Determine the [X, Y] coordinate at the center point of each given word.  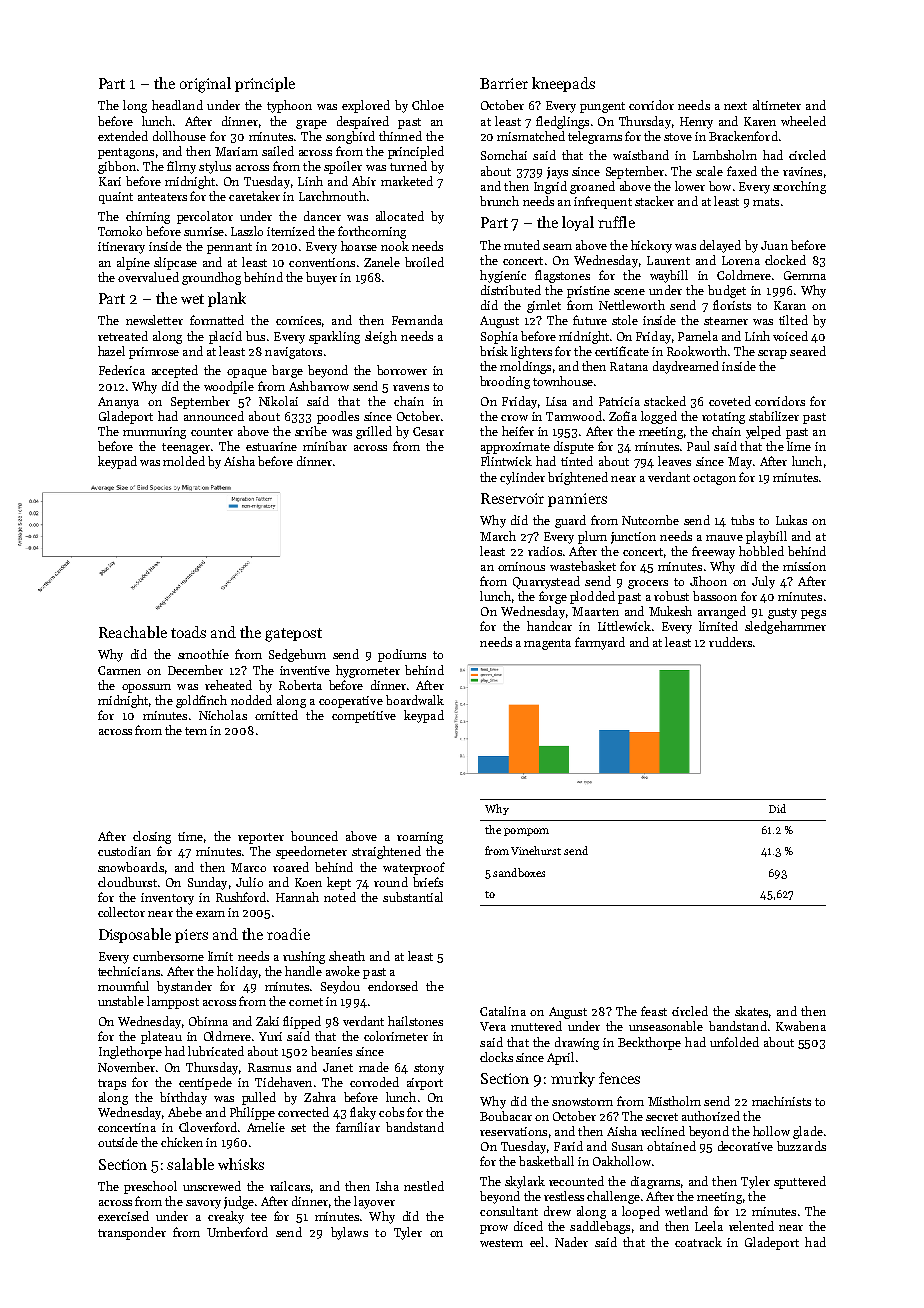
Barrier [504, 83]
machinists [781, 1101]
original [205, 85]
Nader [571, 1242]
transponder [132, 1233]
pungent [602, 107]
